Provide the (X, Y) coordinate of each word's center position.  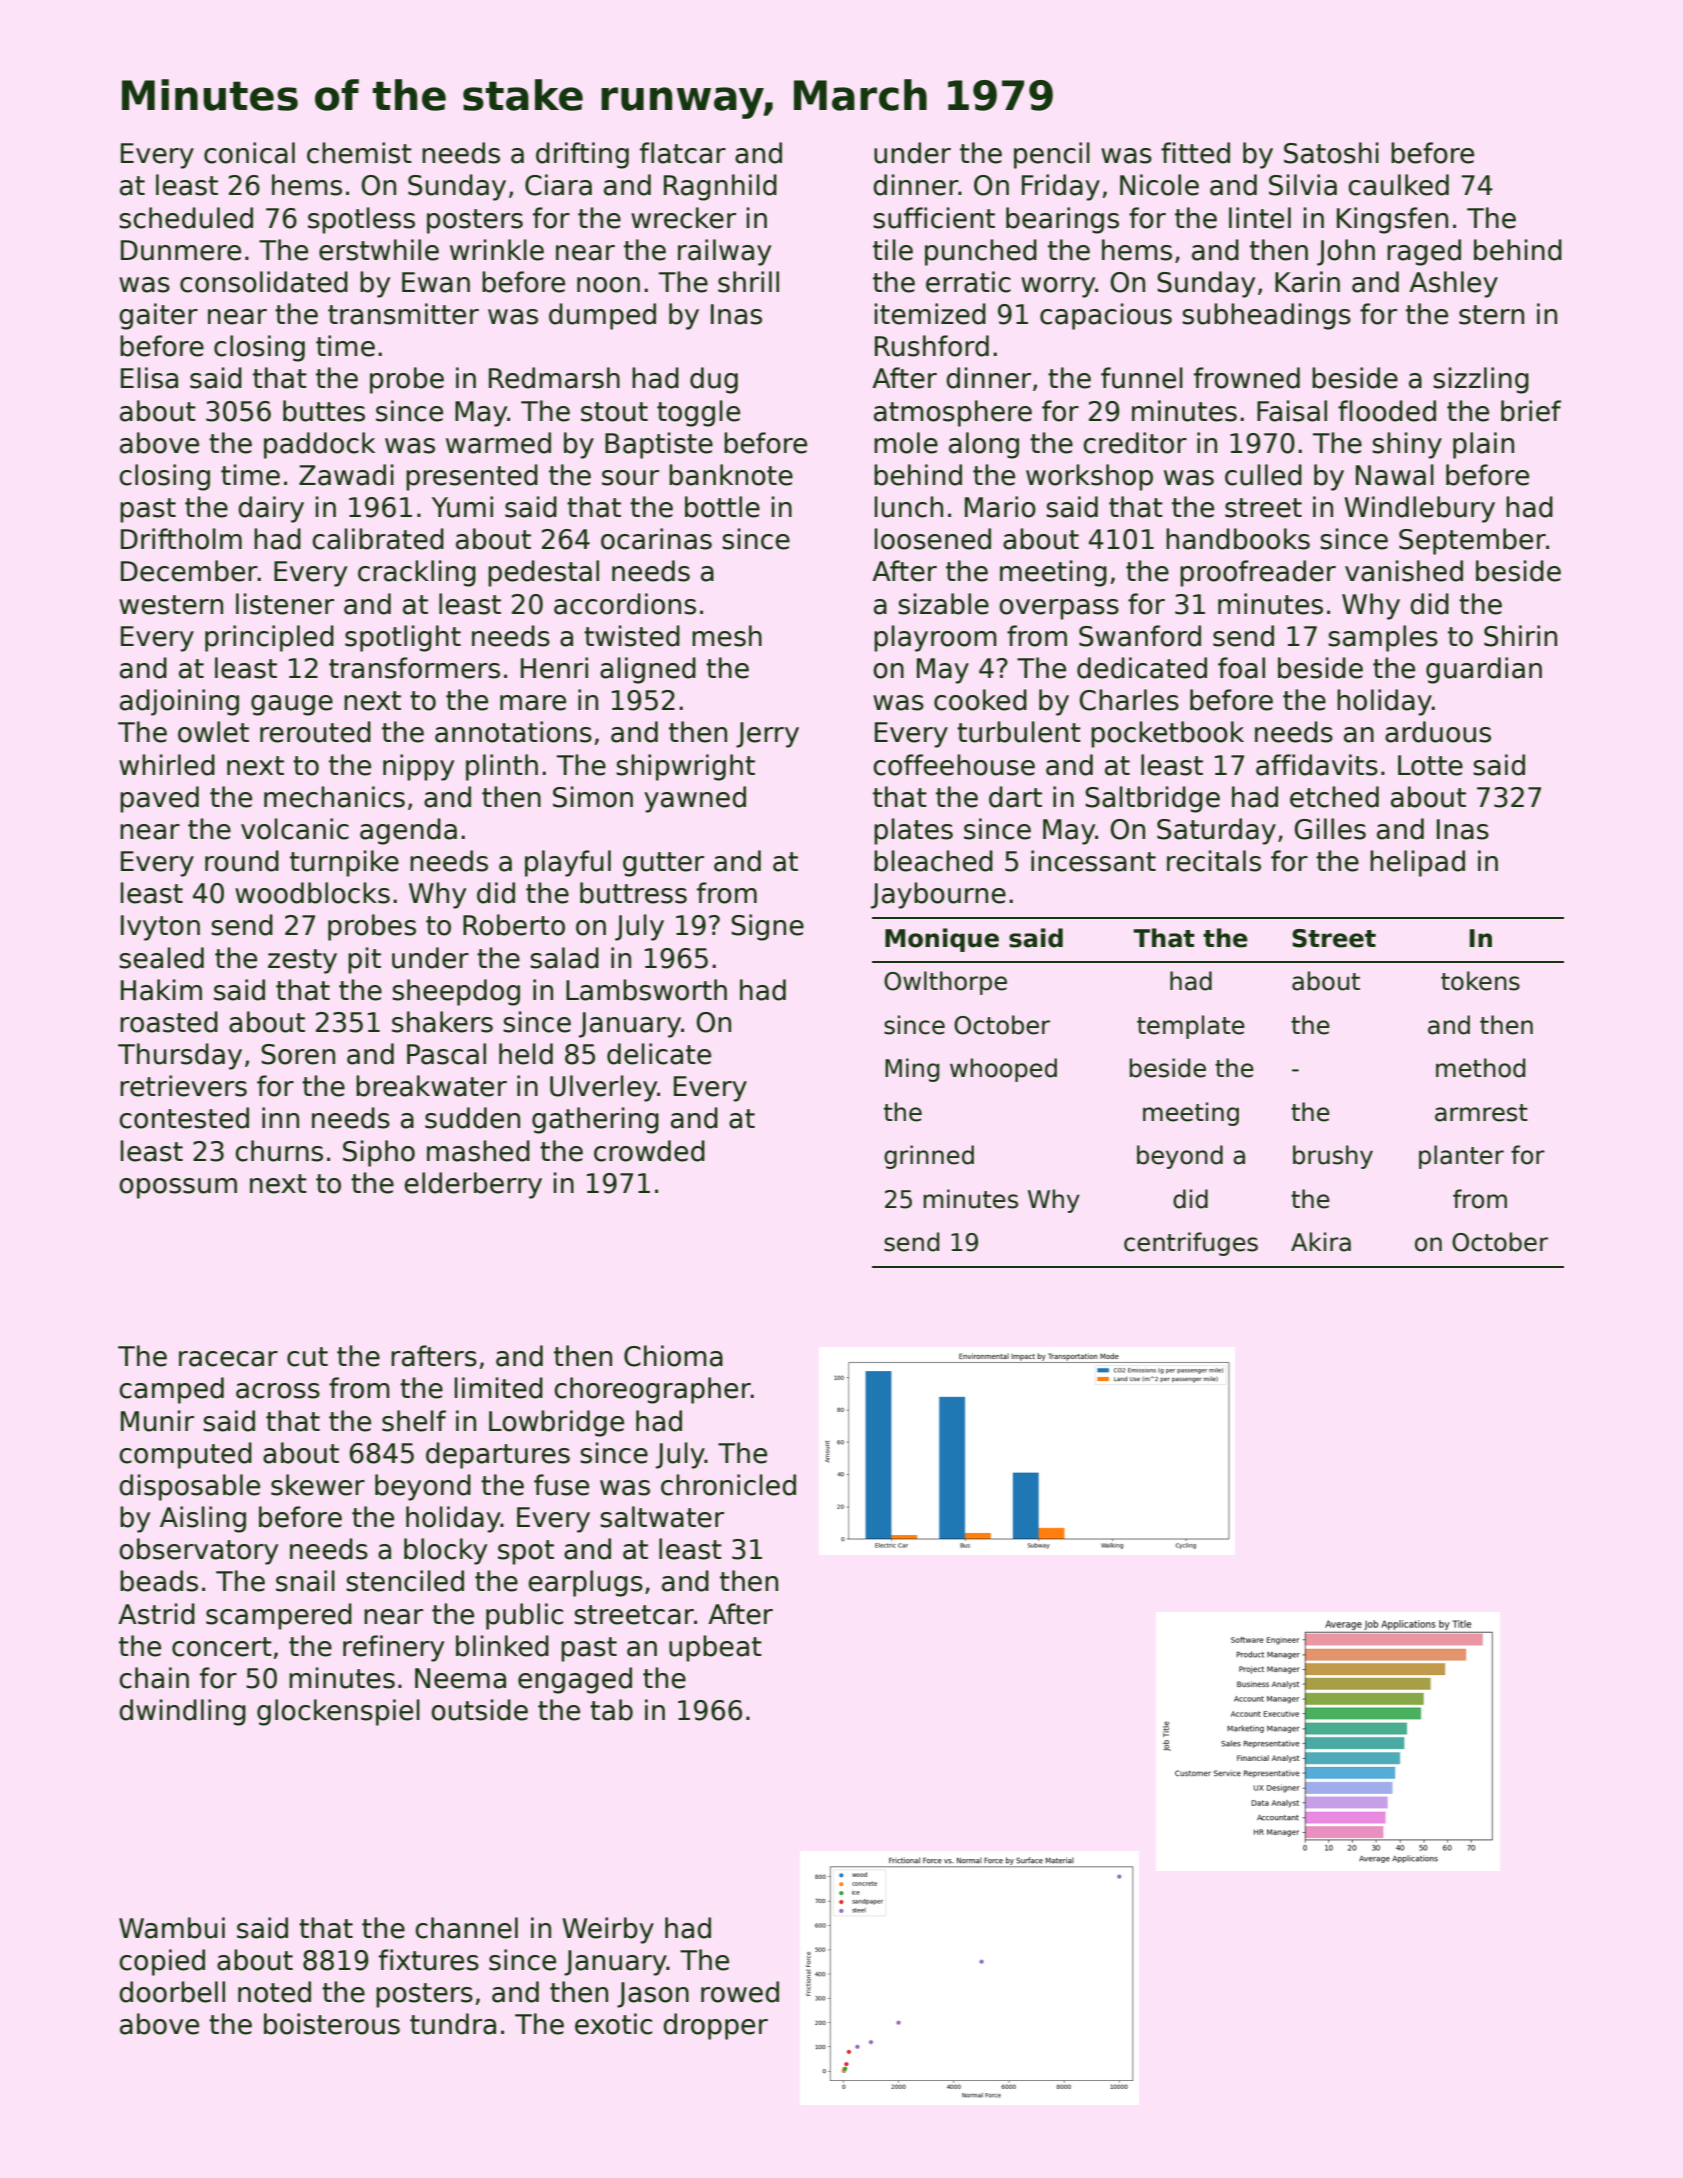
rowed (740, 1992)
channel (466, 1928)
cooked (980, 700)
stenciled (405, 1581)
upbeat (715, 1648)
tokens (1480, 981)
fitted (1195, 153)
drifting (582, 155)
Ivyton (160, 928)
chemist (359, 153)
